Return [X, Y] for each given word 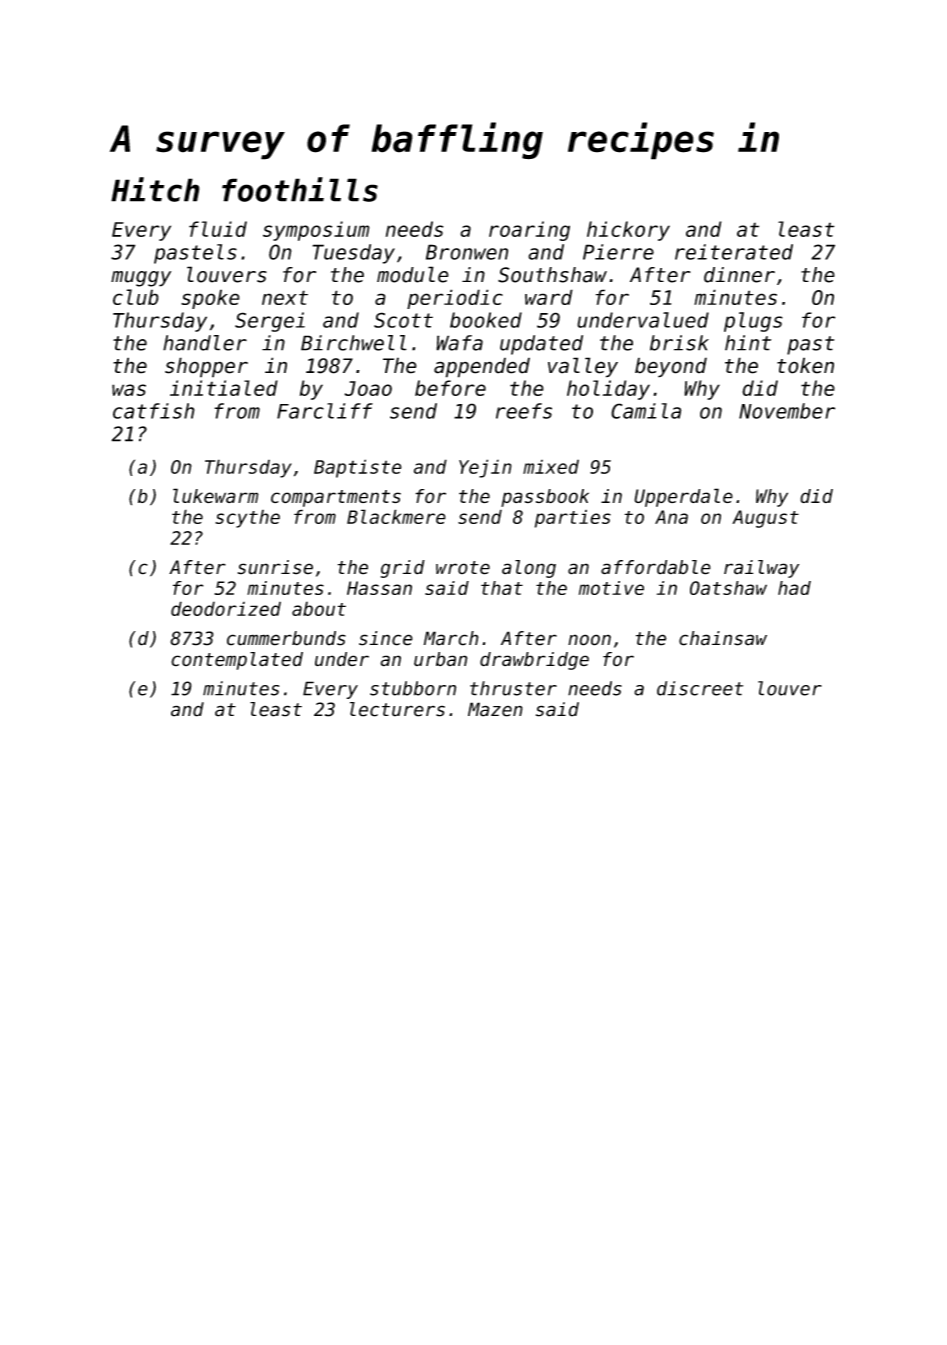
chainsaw [723, 638]
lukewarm [216, 496]
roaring [529, 231]
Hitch [155, 189]
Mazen [495, 709]
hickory [628, 231]
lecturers [397, 709]
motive [611, 588]
